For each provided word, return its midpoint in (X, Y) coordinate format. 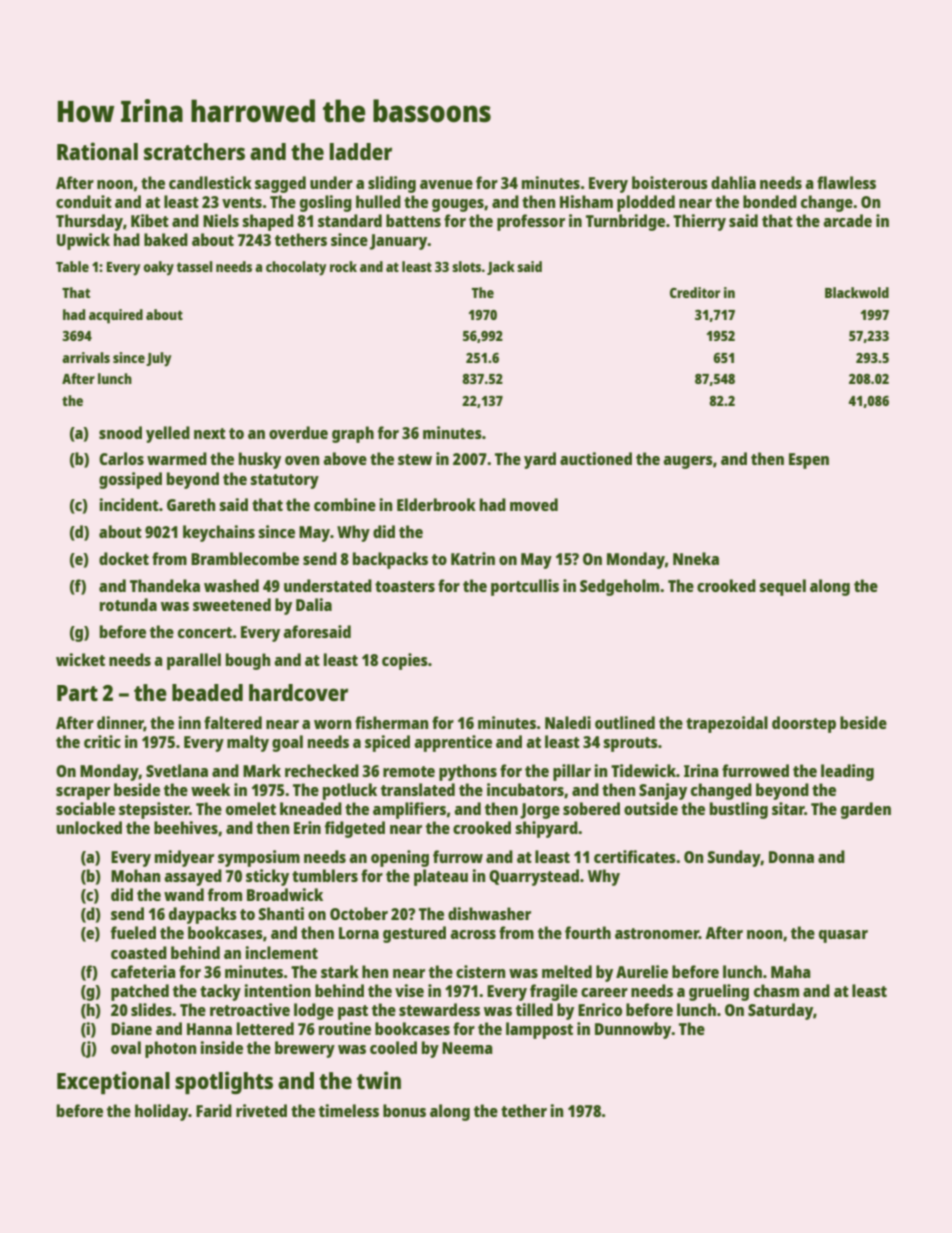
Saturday (780, 1011)
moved (534, 504)
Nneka (696, 558)
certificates (635, 856)
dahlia (733, 182)
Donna (791, 857)
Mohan (135, 875)
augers (688, 462)
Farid (214, 1110)
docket (124, 558)
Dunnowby (633, 1030)
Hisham (586, 201)
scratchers (194, 151)
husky (260, 460)
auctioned (596, 458)
